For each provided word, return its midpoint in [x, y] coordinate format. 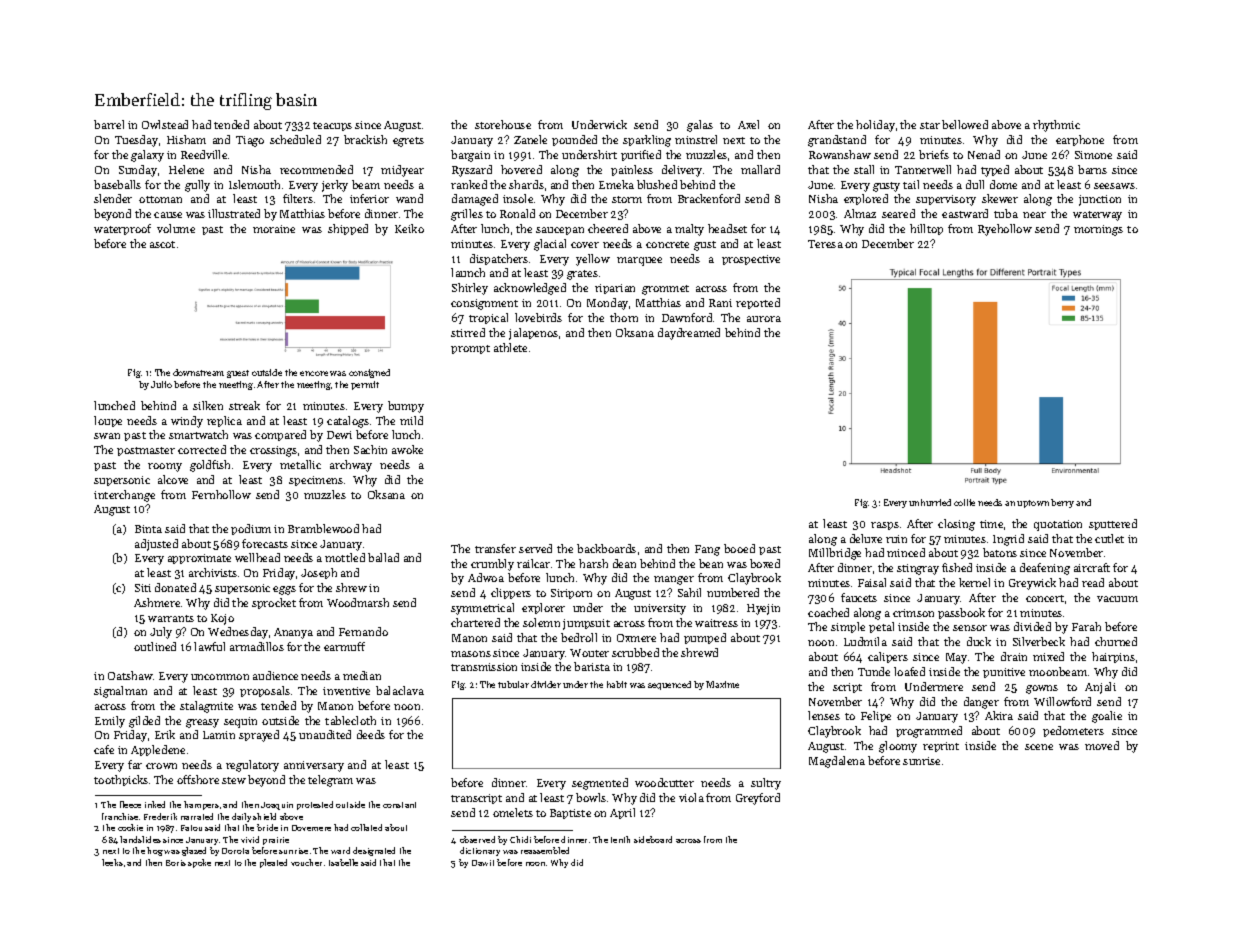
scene [1039, 747]
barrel [109, 124]
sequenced [669, 685]
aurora [764, 319]
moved [1102, 745]
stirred [468, 332]
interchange [124, 496]
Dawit [483, 863]
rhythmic [1056, 126]
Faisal [872, 582]
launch [468, 272]
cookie [130, 827]
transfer [495, 548]
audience [275, 675]
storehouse [503, 124]
